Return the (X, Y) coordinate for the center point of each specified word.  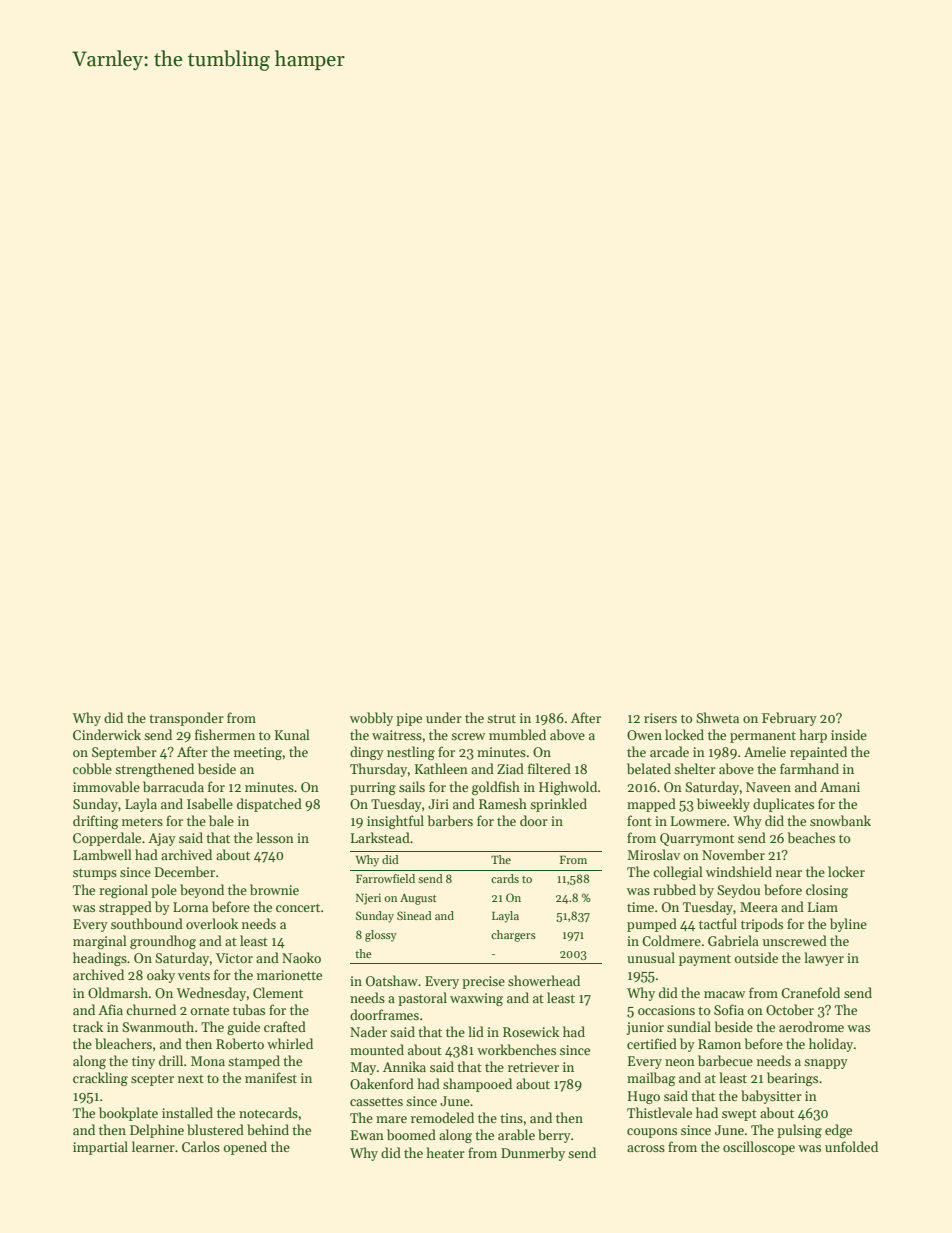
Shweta (717, 717)
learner (153, 1146)
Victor (234, 958)
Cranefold (810, 992)
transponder (186, 719)
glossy (381, 936)
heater (445, 1152)
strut (501, 718)
